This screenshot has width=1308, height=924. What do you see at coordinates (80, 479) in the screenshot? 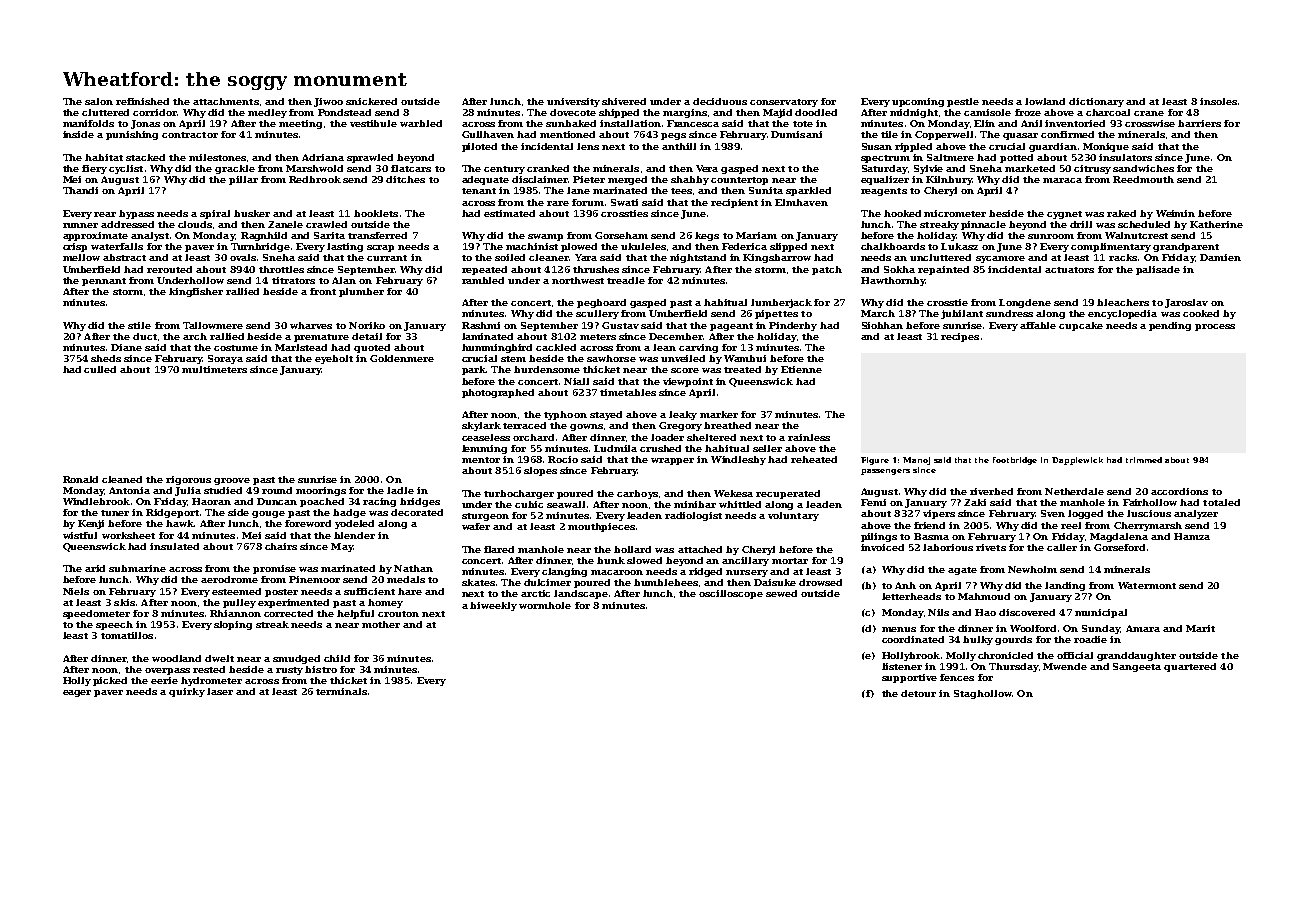
I see `Ronald` at bounding box center [80, 479].
